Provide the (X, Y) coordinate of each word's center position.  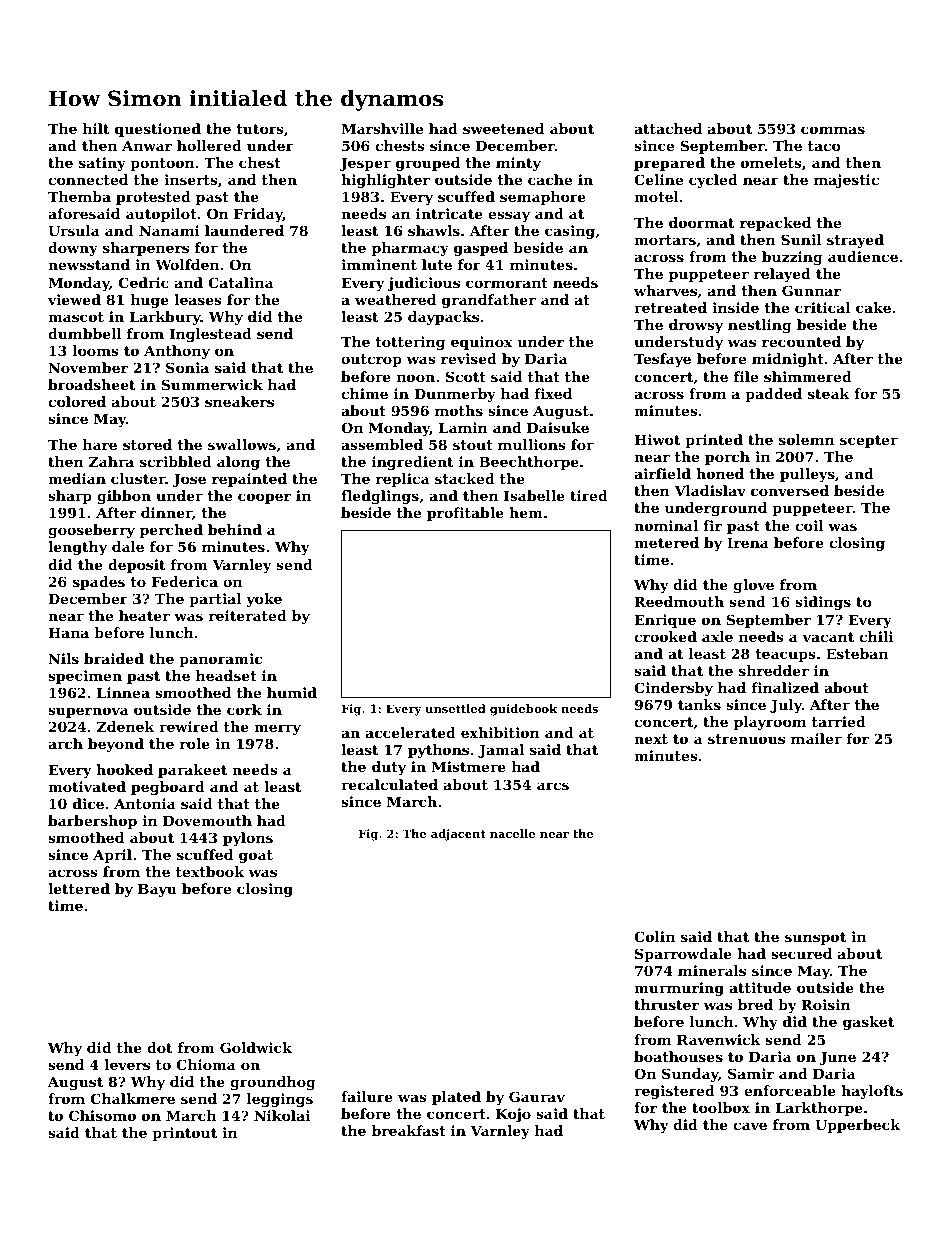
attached (668, 128)
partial (215, 600)
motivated (87, 786)
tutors (260, 129)
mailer (816, 738)
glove (753, 586)
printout (184, 1134)
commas (833, 130)
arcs (553, 786)
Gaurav (537, 1096)
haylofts (872, 1092)
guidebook (524, 710)
